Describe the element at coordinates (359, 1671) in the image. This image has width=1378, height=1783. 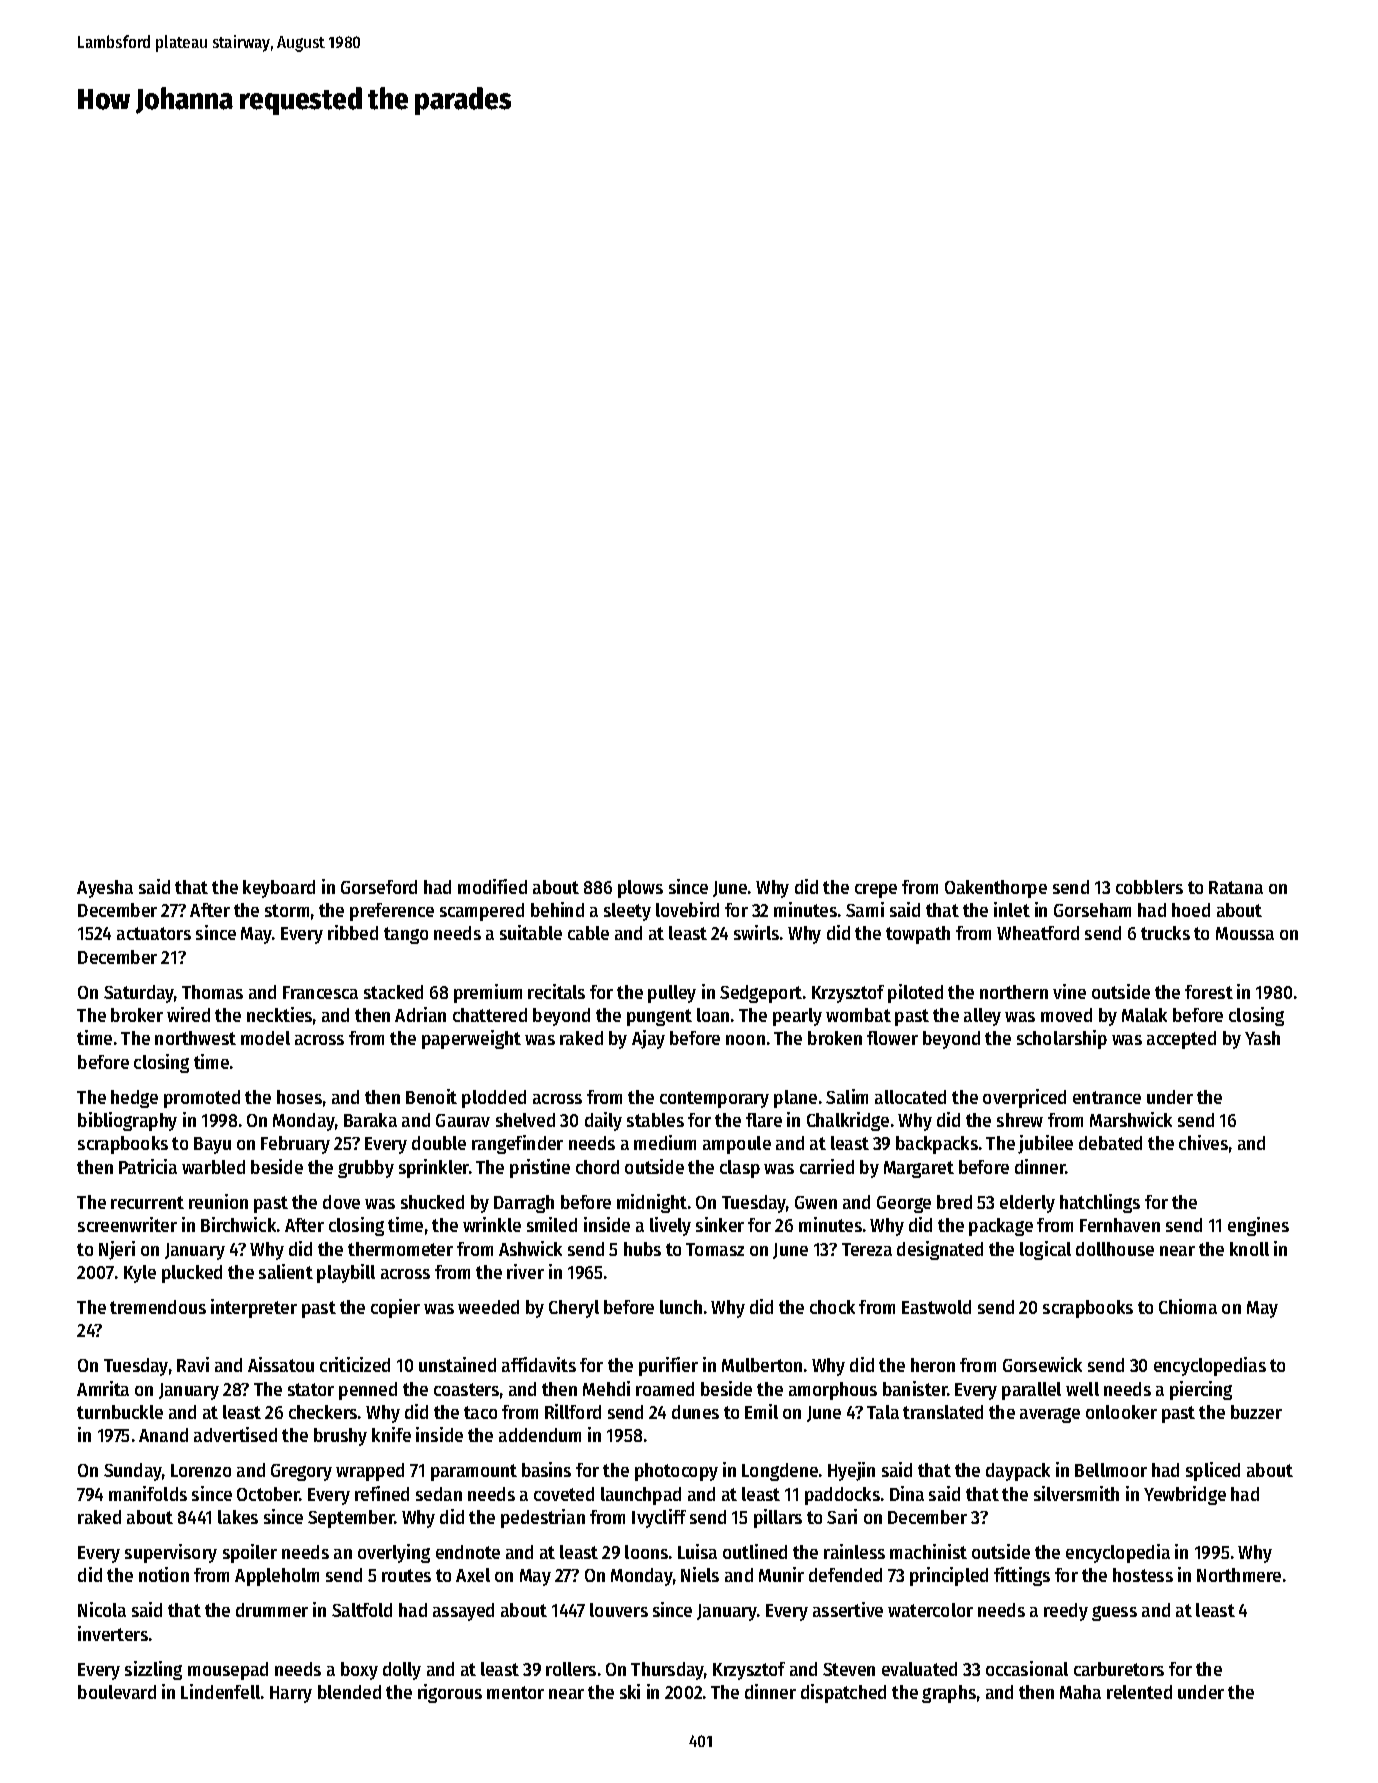
I see `boxy` at that location.
